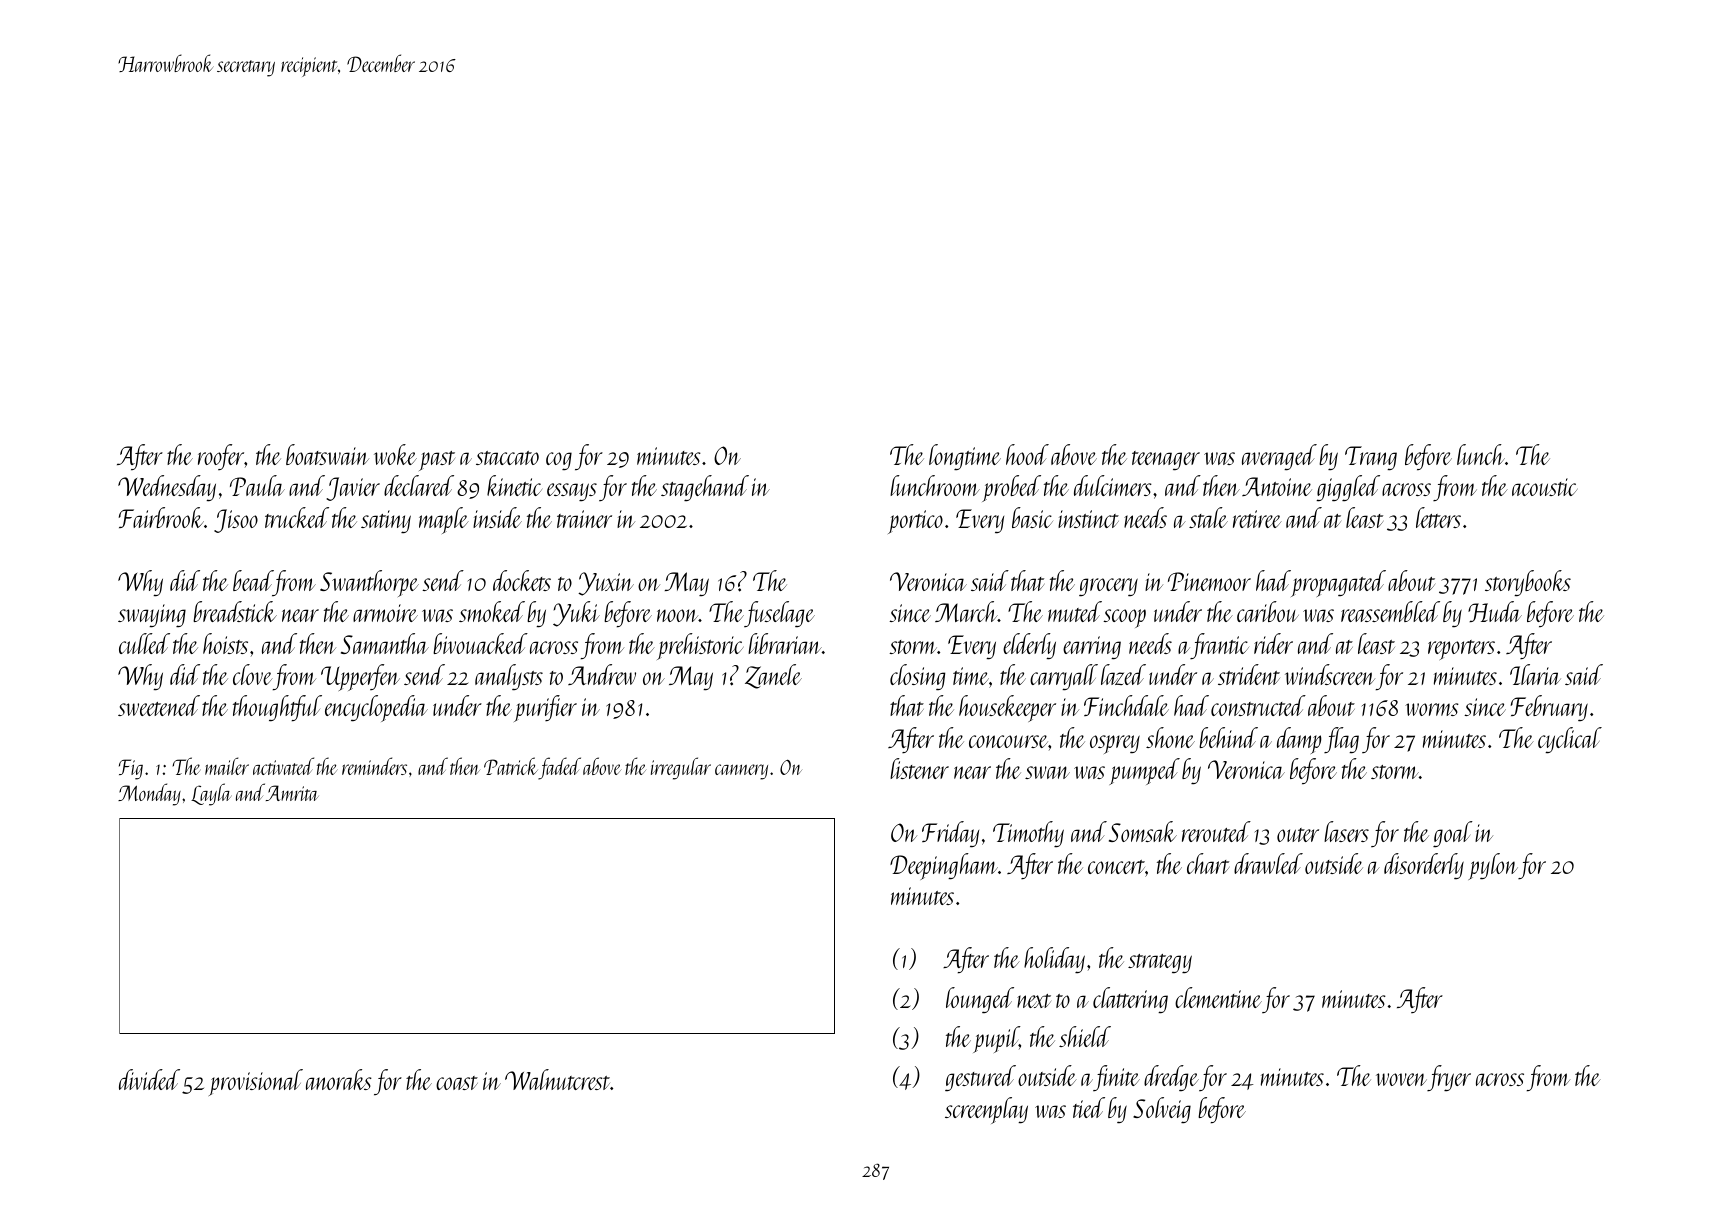  I want to click on woke, so click(395, 454).
